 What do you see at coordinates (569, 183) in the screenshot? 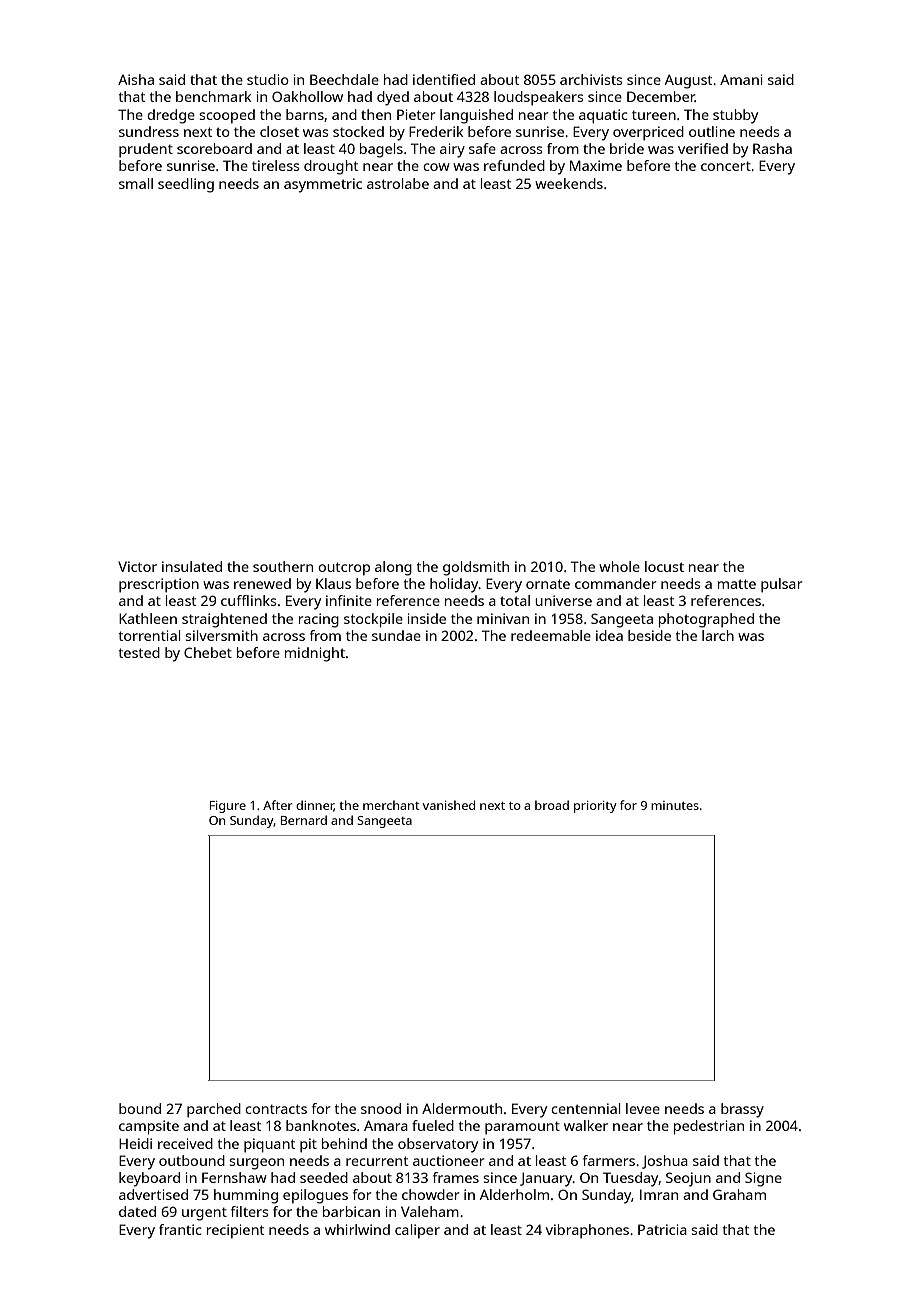
I see `weekends` at bounding box center [569, 183].
